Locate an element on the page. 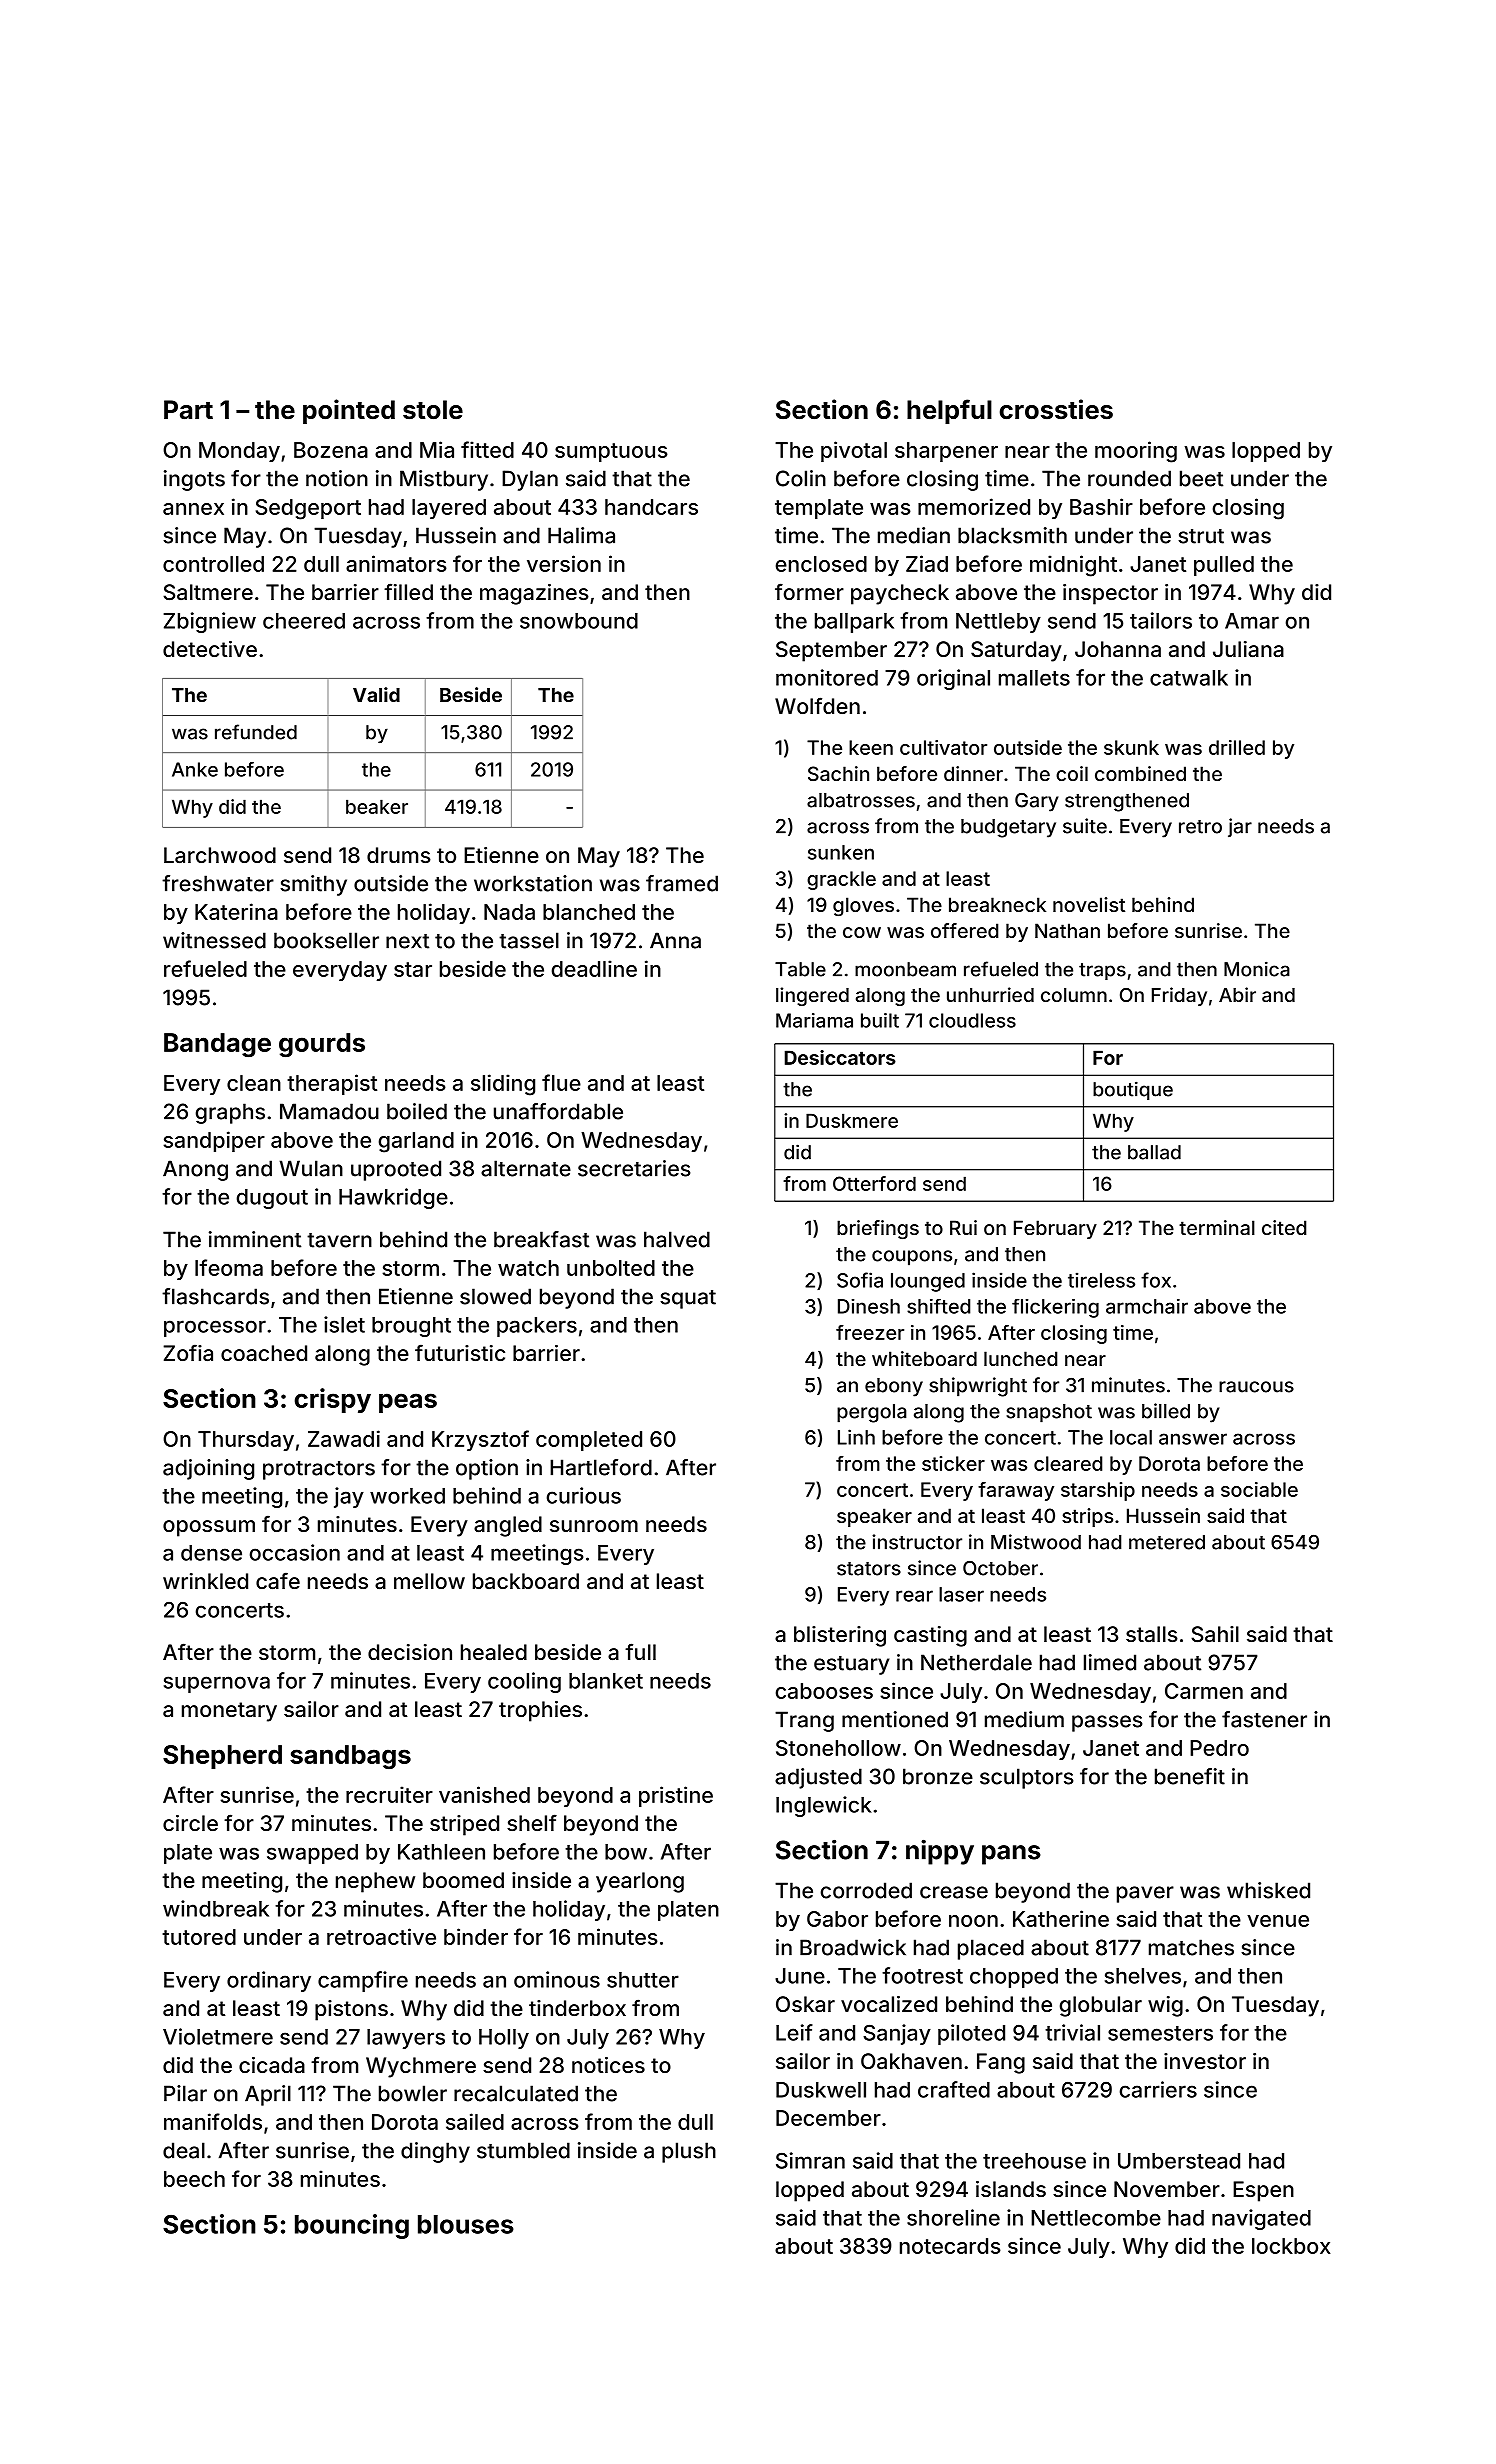 The height and width of the document is (2464, 1496). imminent is located at coordinates (255, 1239).
